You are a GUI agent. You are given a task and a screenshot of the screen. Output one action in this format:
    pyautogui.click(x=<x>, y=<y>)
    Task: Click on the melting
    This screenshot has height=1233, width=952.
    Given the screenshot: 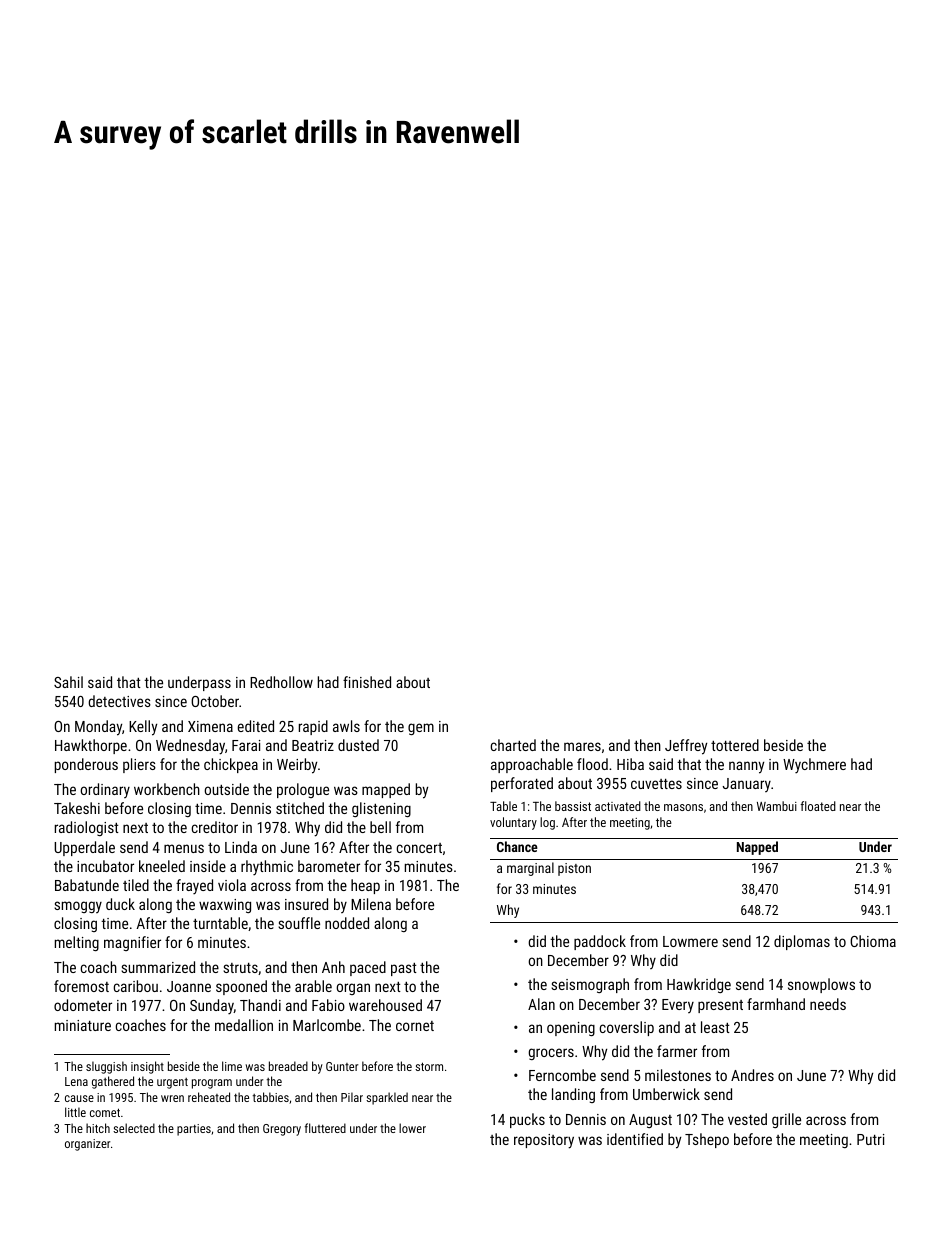 What is the action you would take?
    pyautogui.click(x=77, y=943)
